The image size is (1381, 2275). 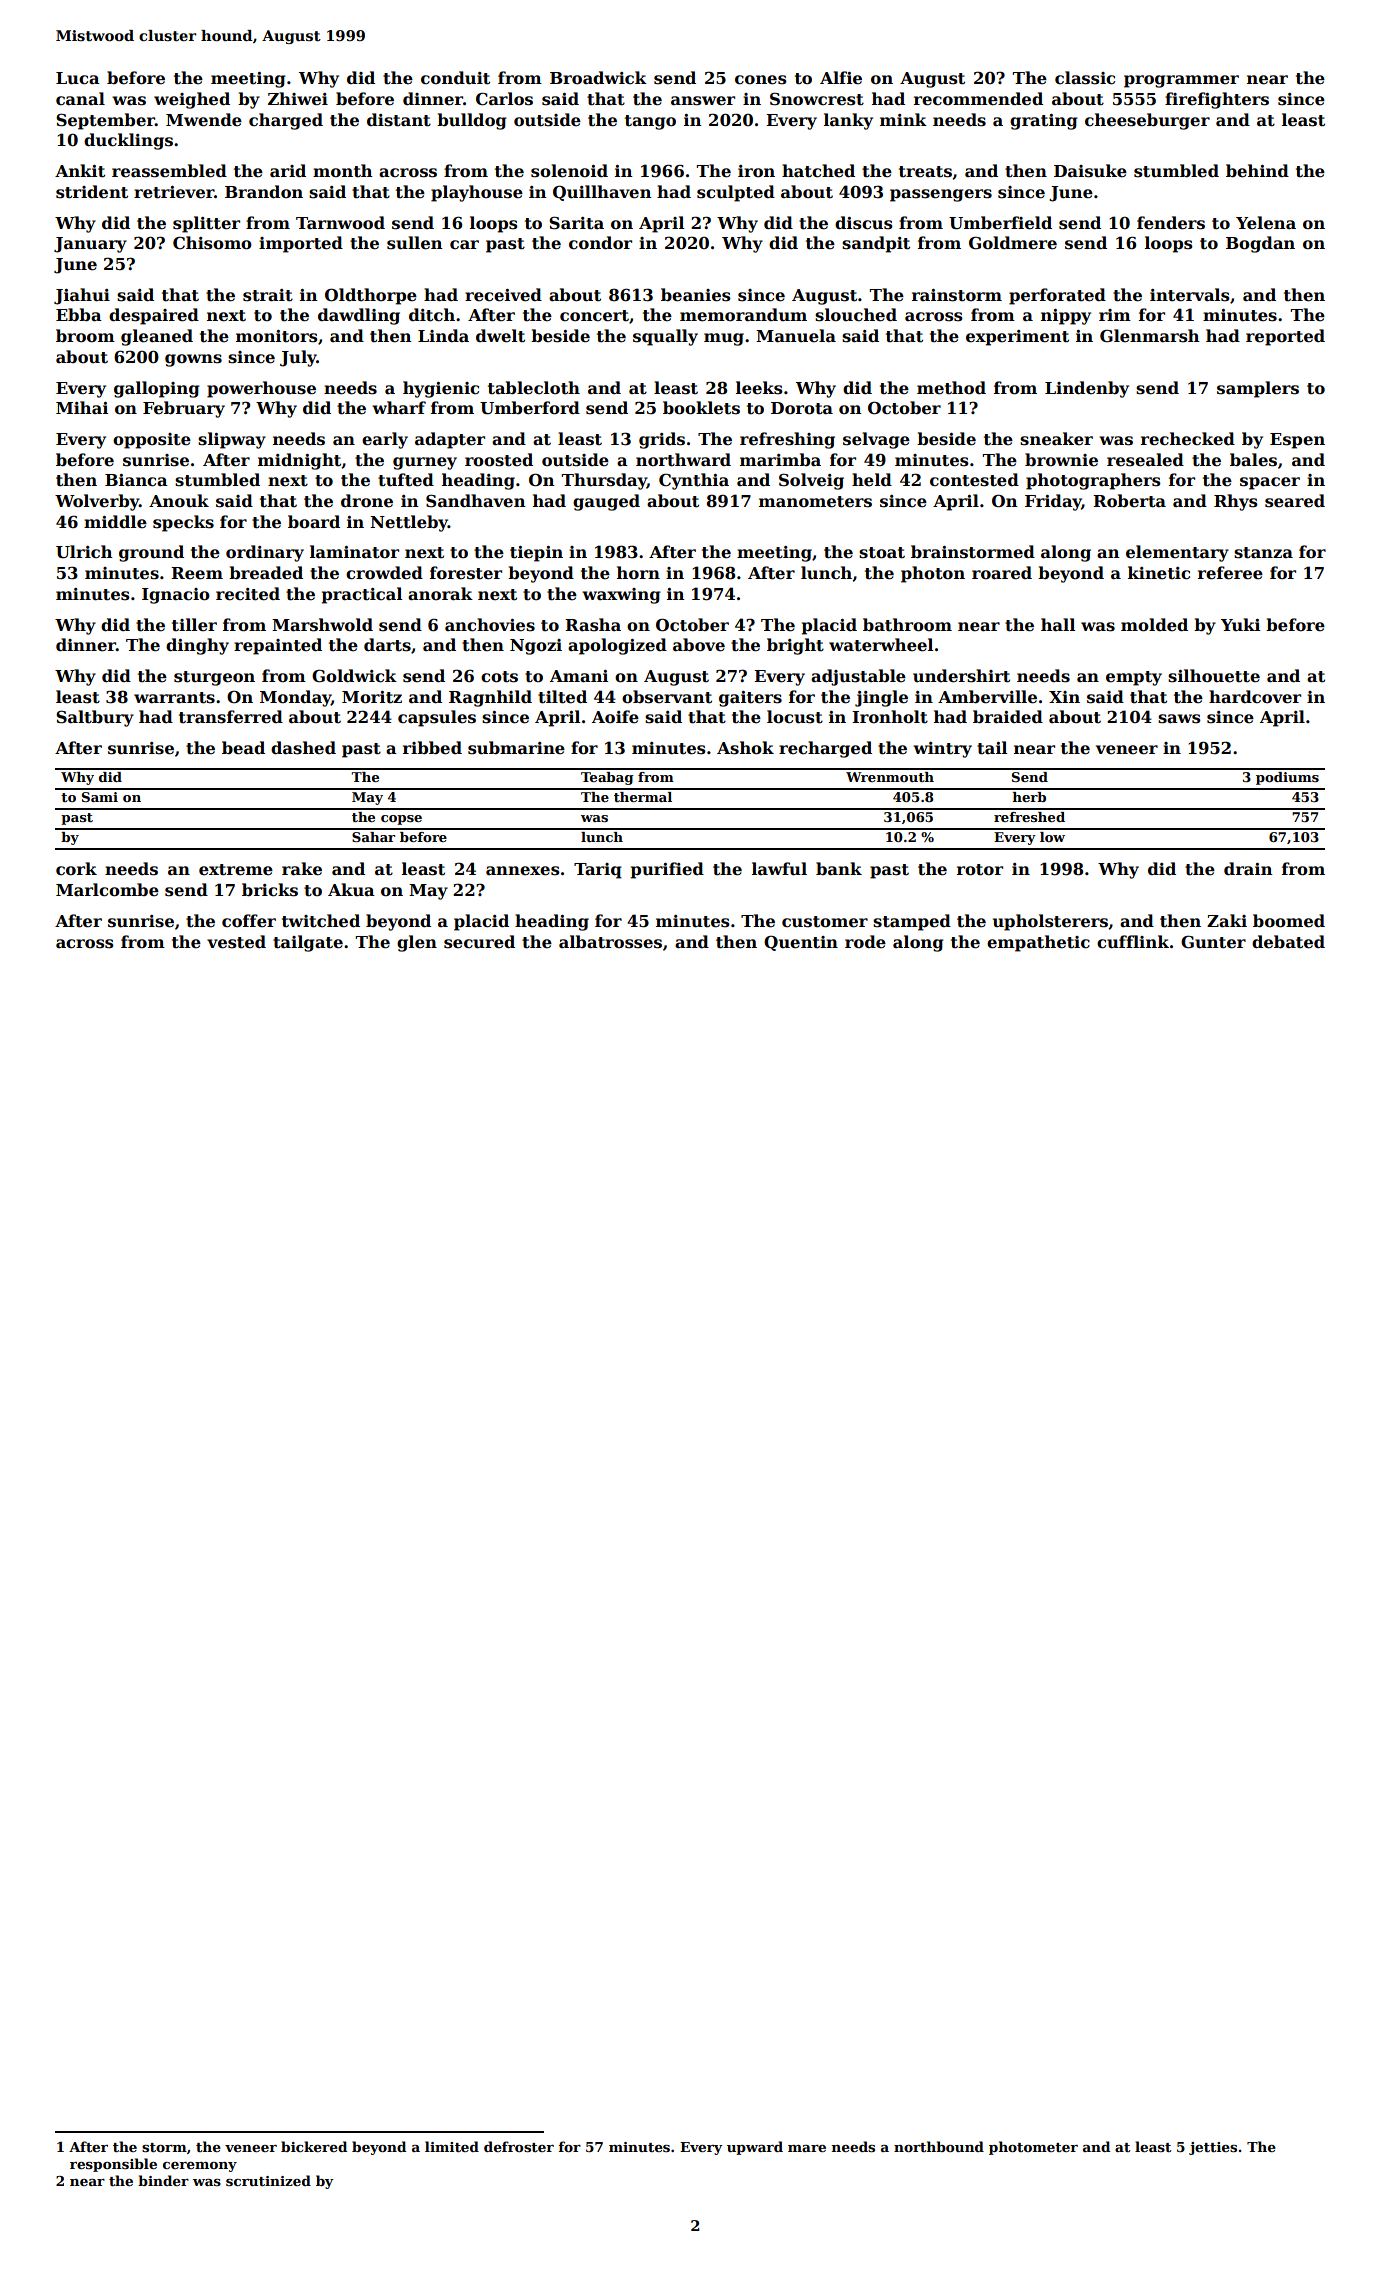 I want to click on Gunter, so click(x=1213, y=942).
